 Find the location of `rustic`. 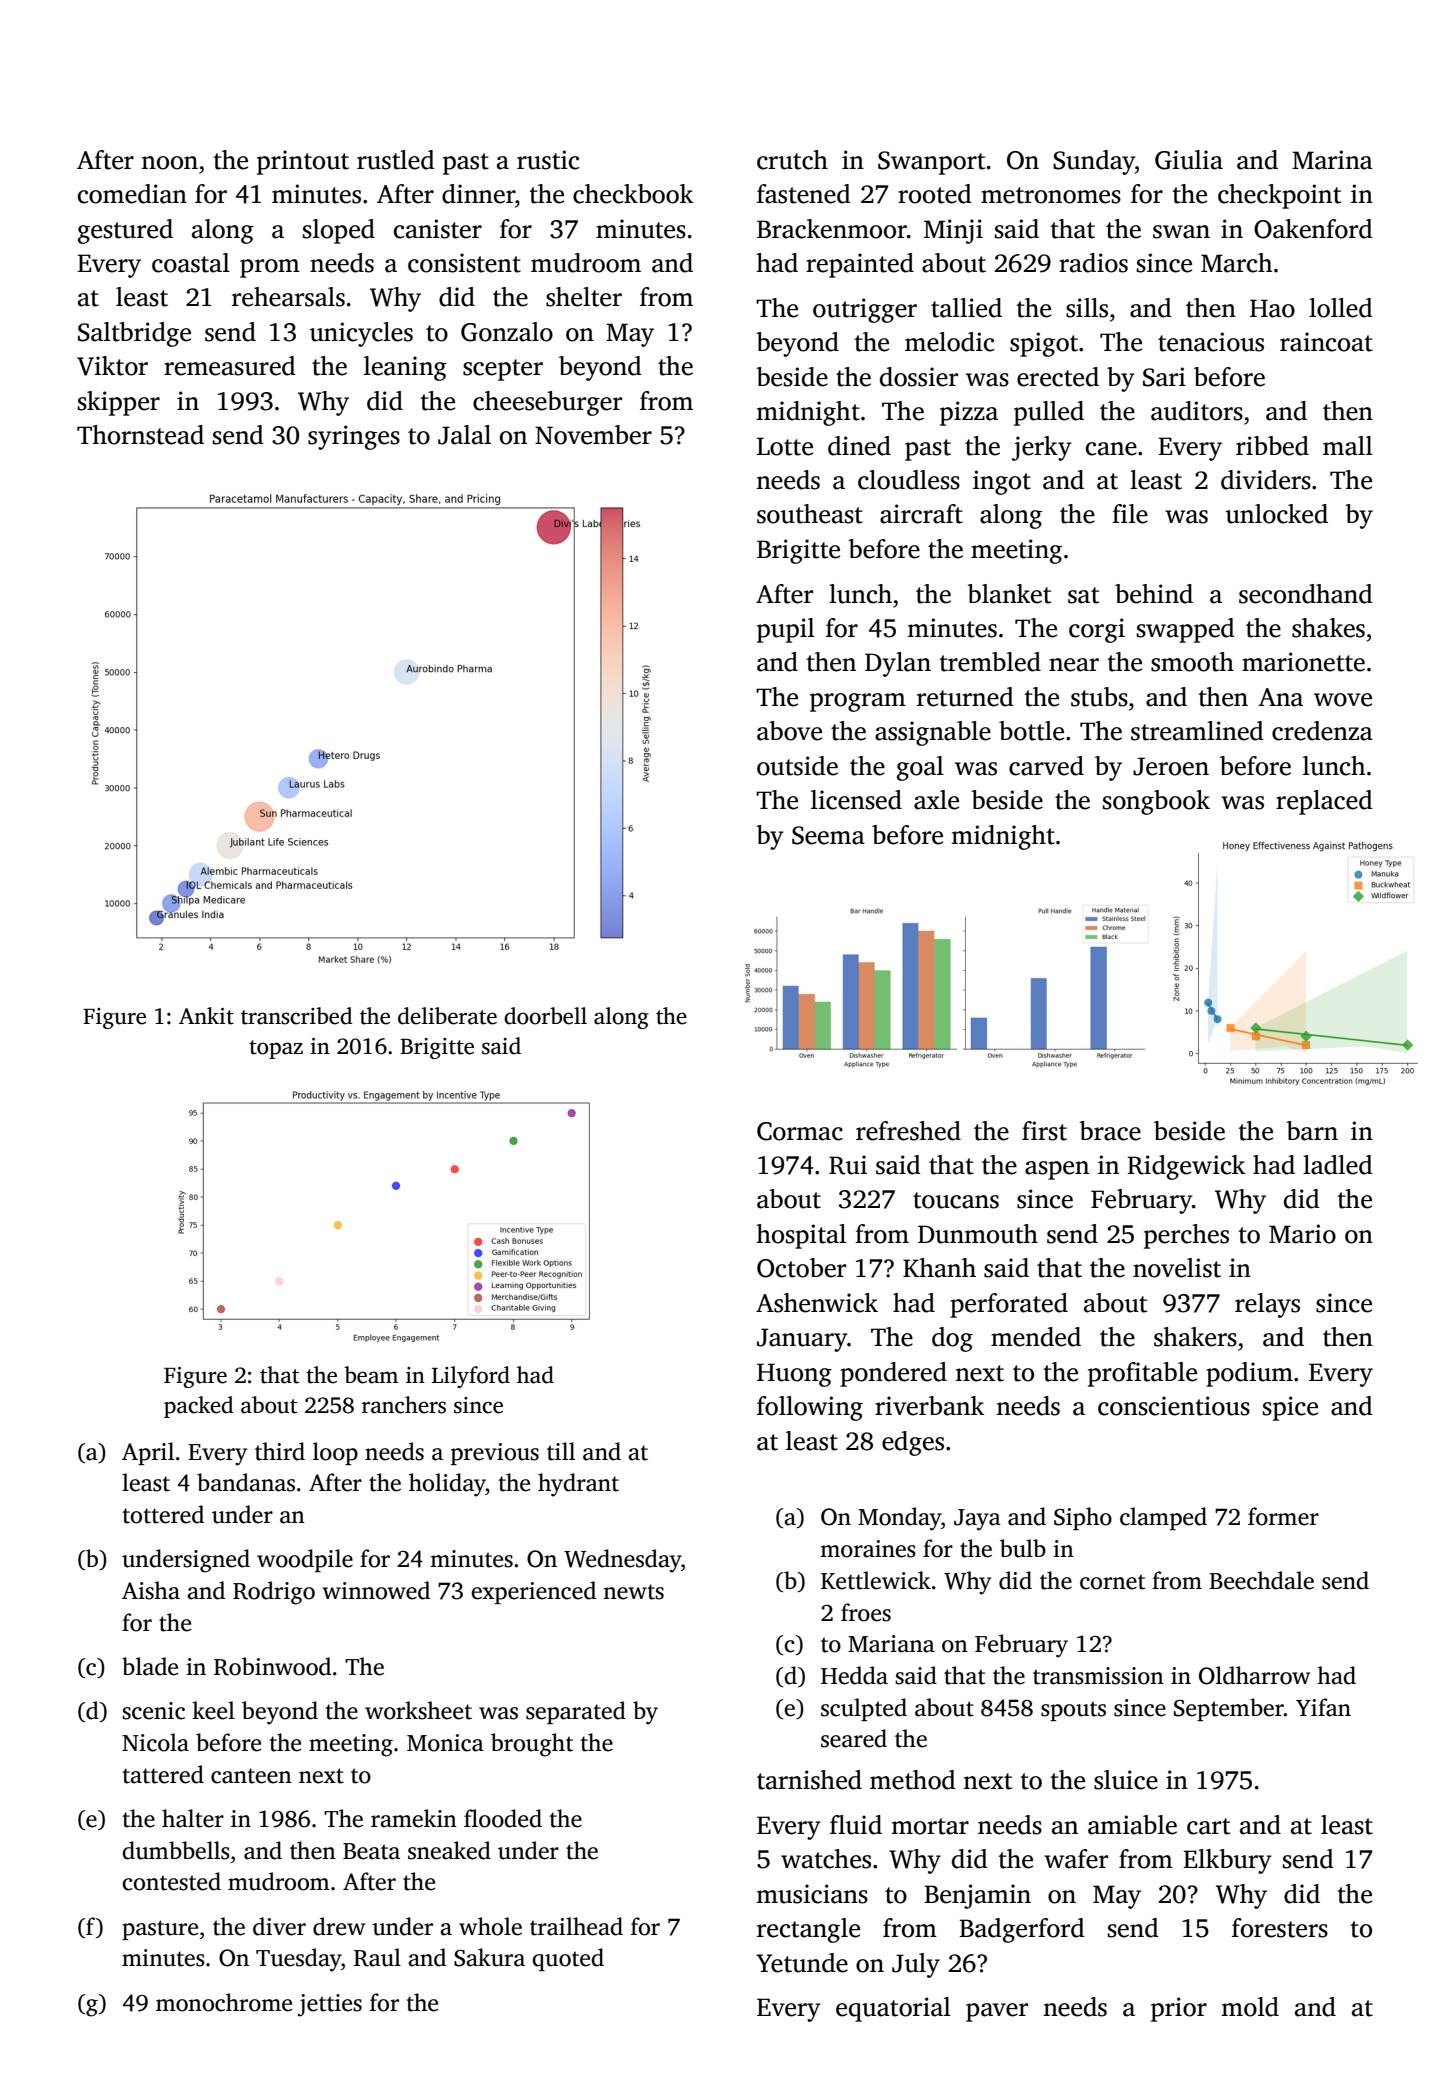

rustic is located at coordinates (548, 160).
